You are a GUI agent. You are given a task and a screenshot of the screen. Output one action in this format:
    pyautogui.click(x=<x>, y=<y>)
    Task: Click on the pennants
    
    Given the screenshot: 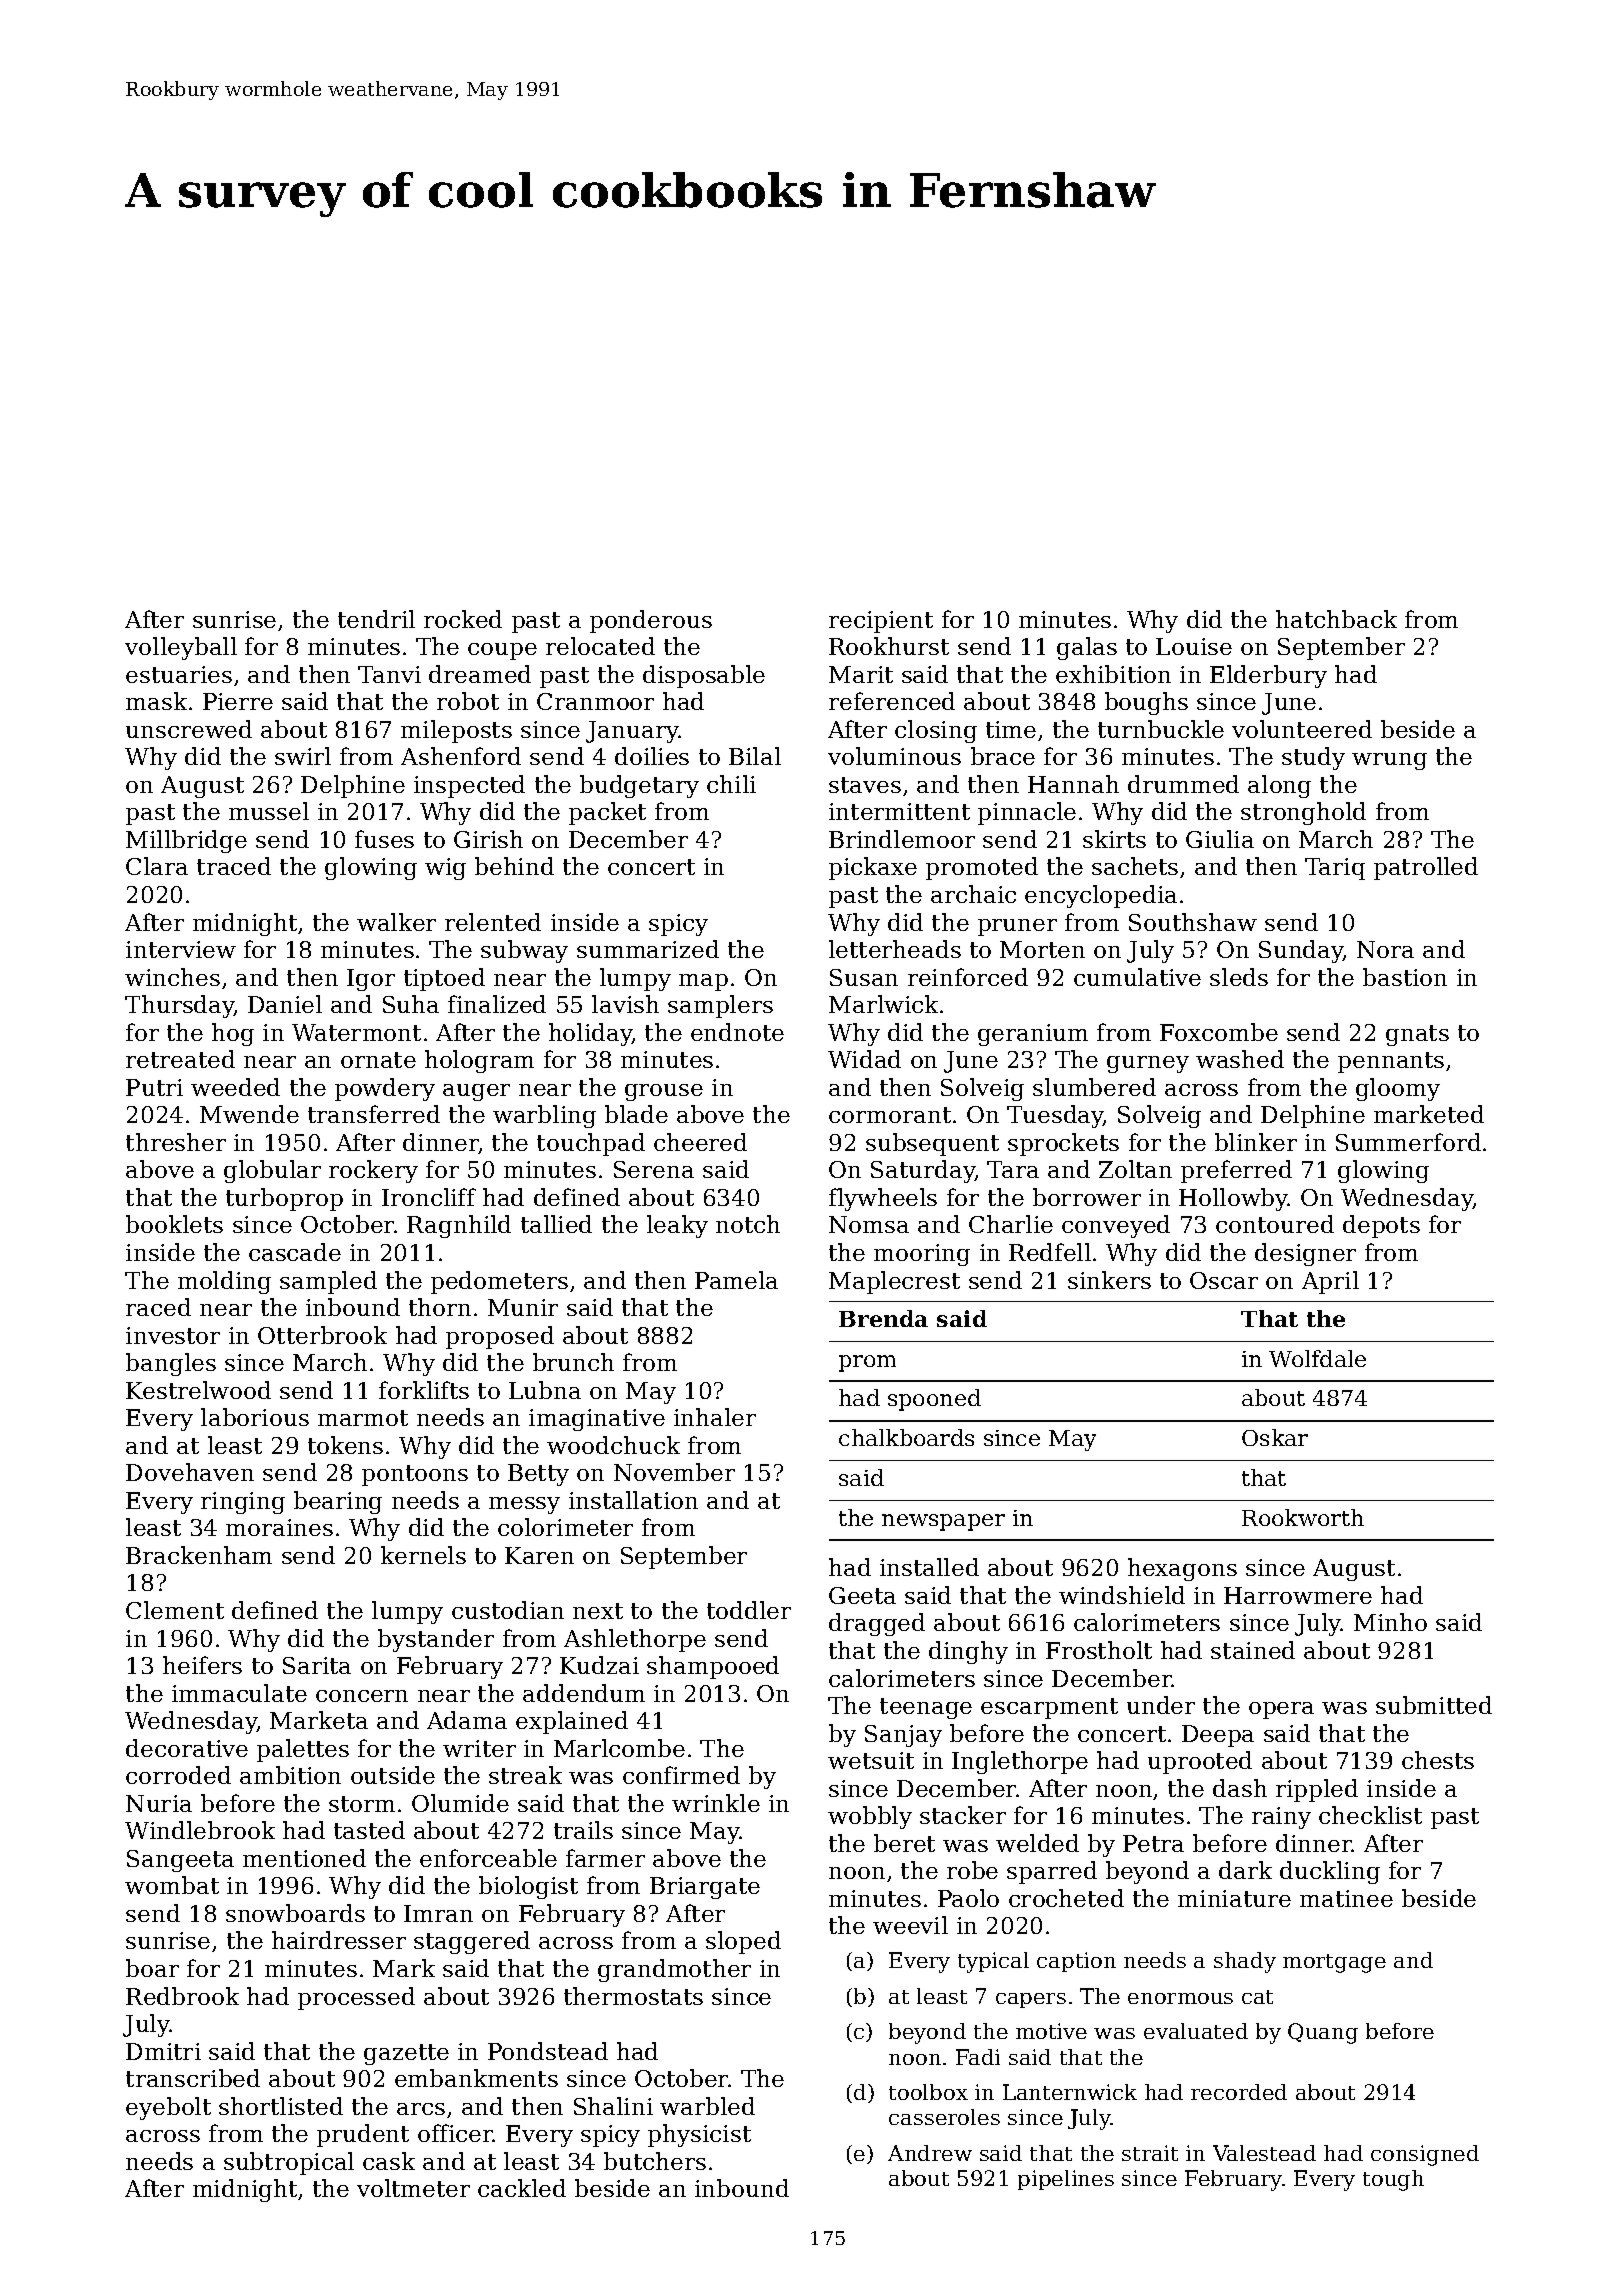 What is the action you would take?
    pyautogui.click(x=1391, y=1062)
